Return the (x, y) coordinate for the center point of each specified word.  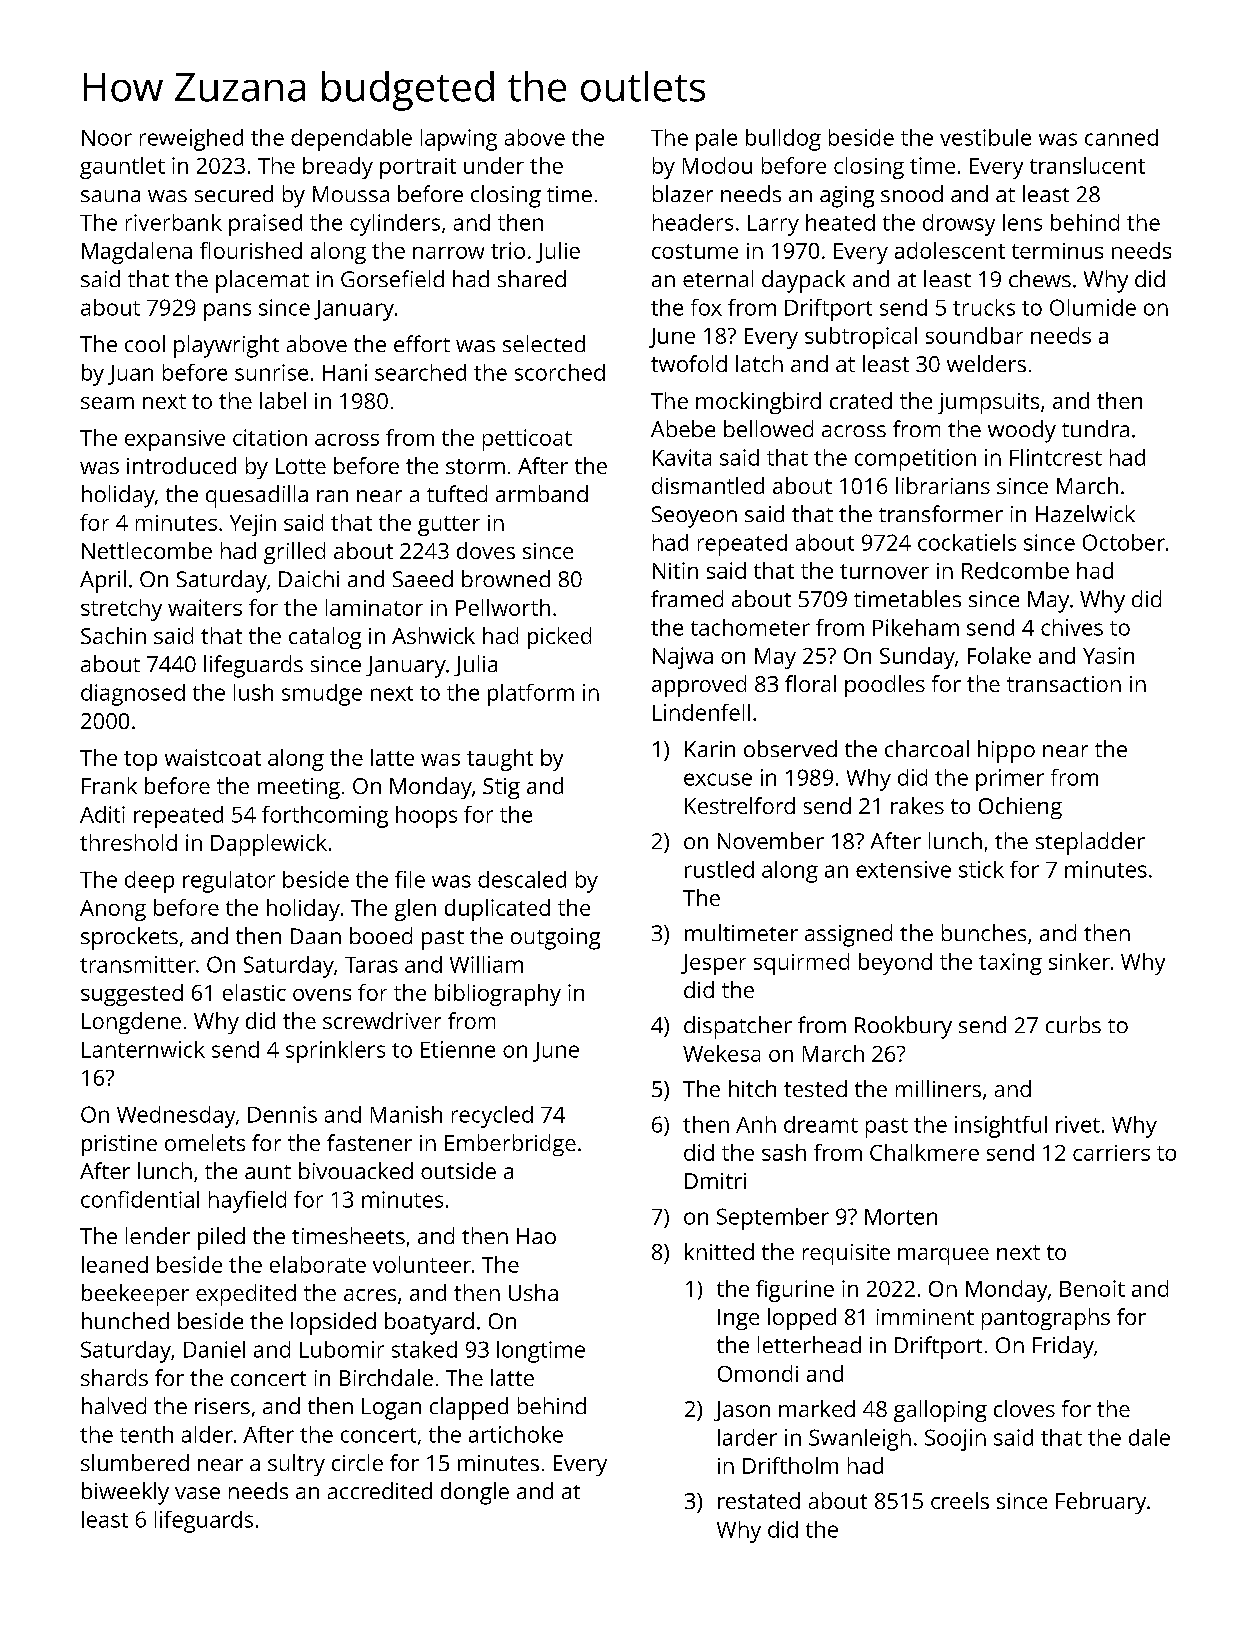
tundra (1095, 428)
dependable (351, 140)
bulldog (783, 140)
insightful (1001, 1127)
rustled (719, 869)
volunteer (422, 1264)
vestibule (985, 137)
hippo (1006, 751)
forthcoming (325, 817)
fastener (369, 1142)
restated (759, 1500)
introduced (181, 465)
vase (197, 1493)
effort (422, 343)
